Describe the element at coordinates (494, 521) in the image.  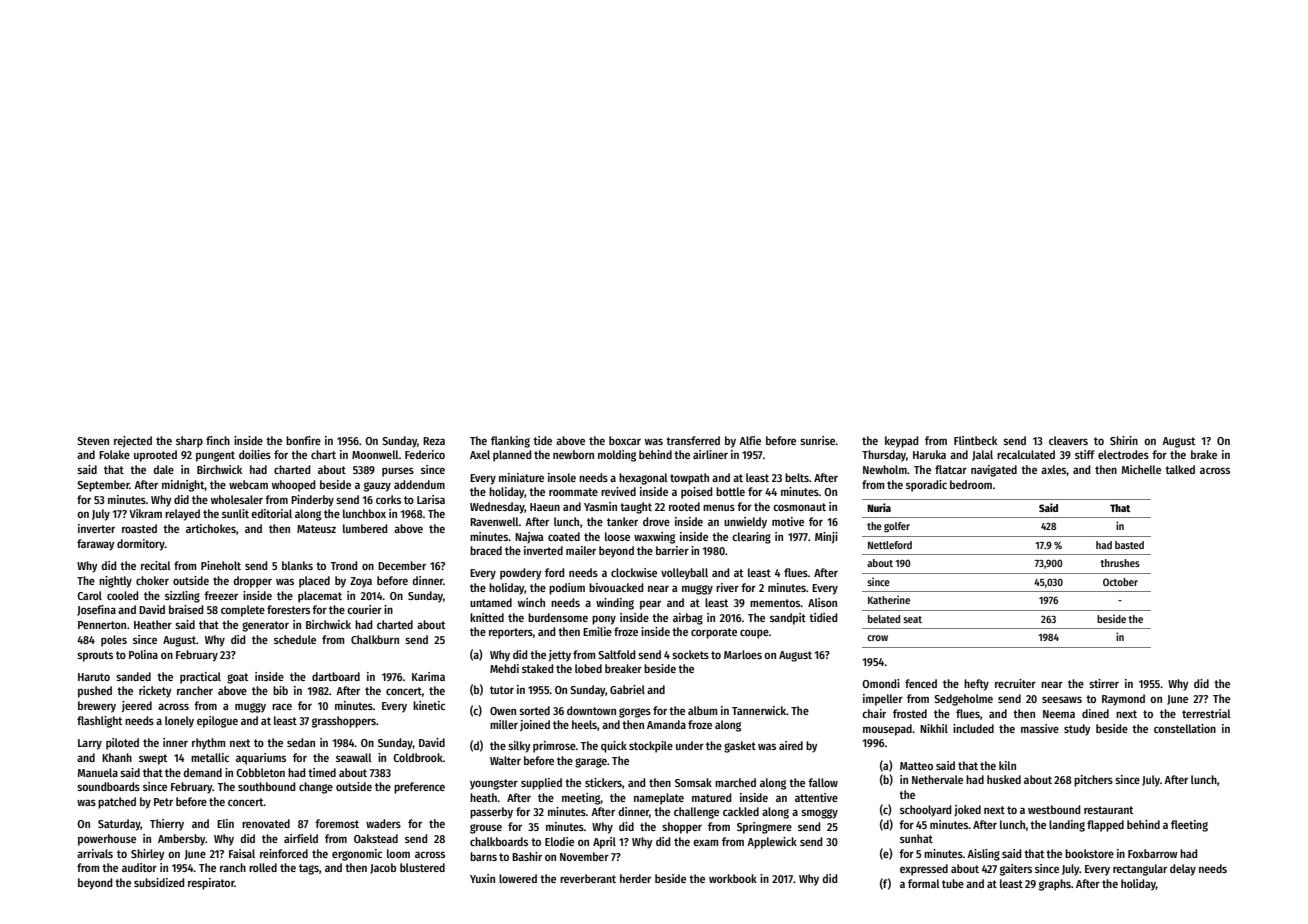
I see `Ravenwell` at that location.
